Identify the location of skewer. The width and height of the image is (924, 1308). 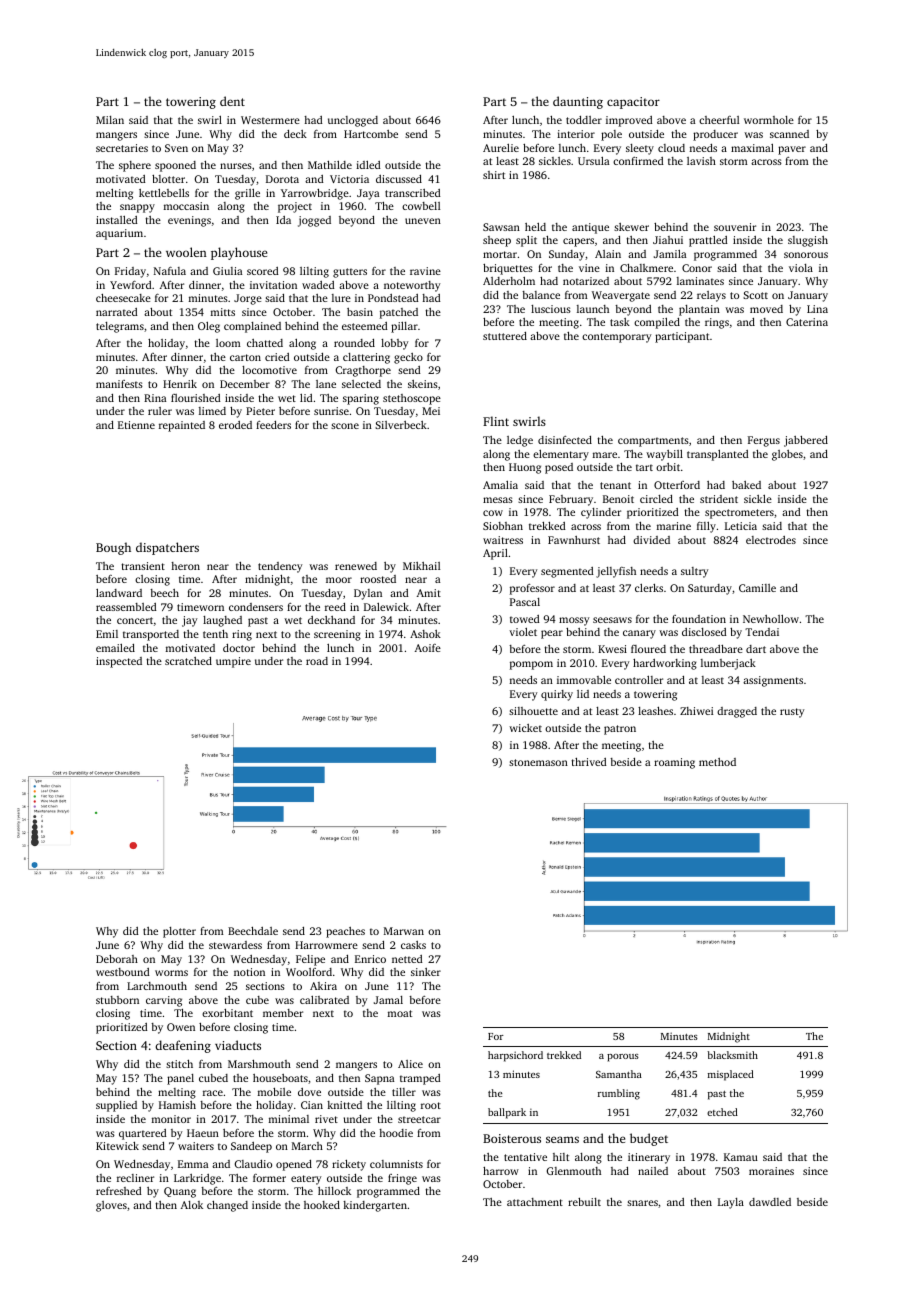
(631, 227).
